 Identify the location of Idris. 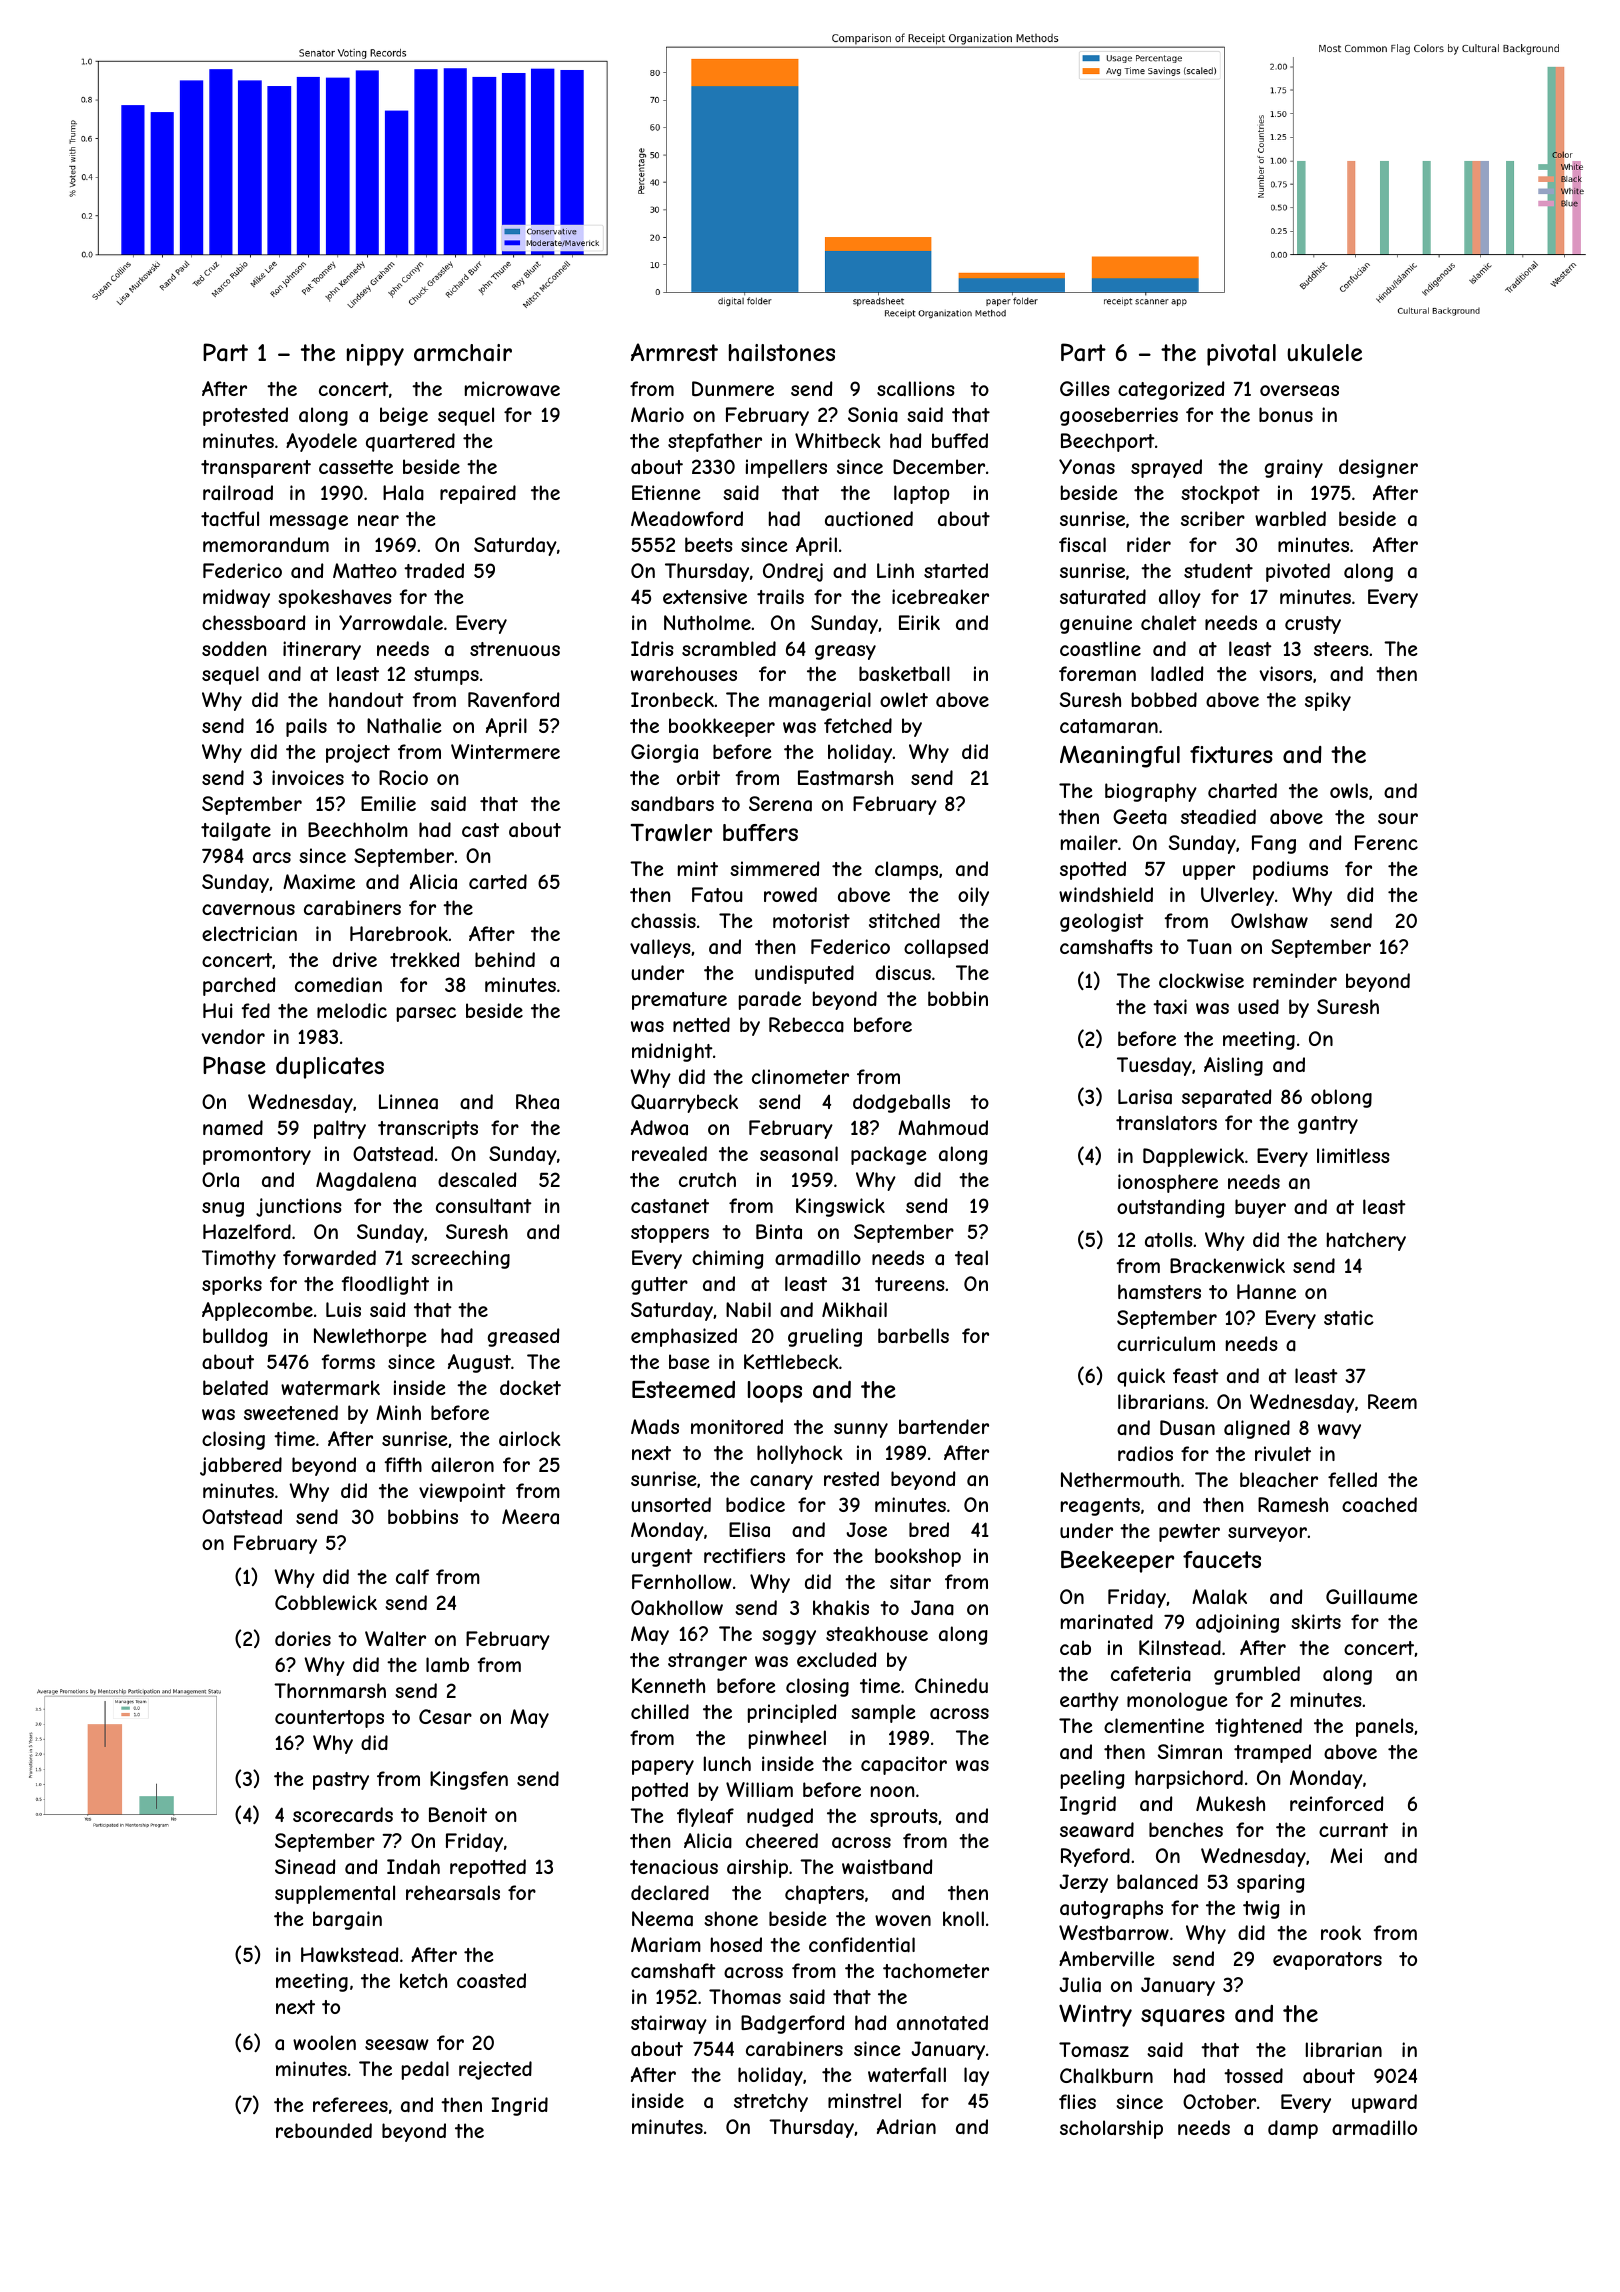
(652, 648).
